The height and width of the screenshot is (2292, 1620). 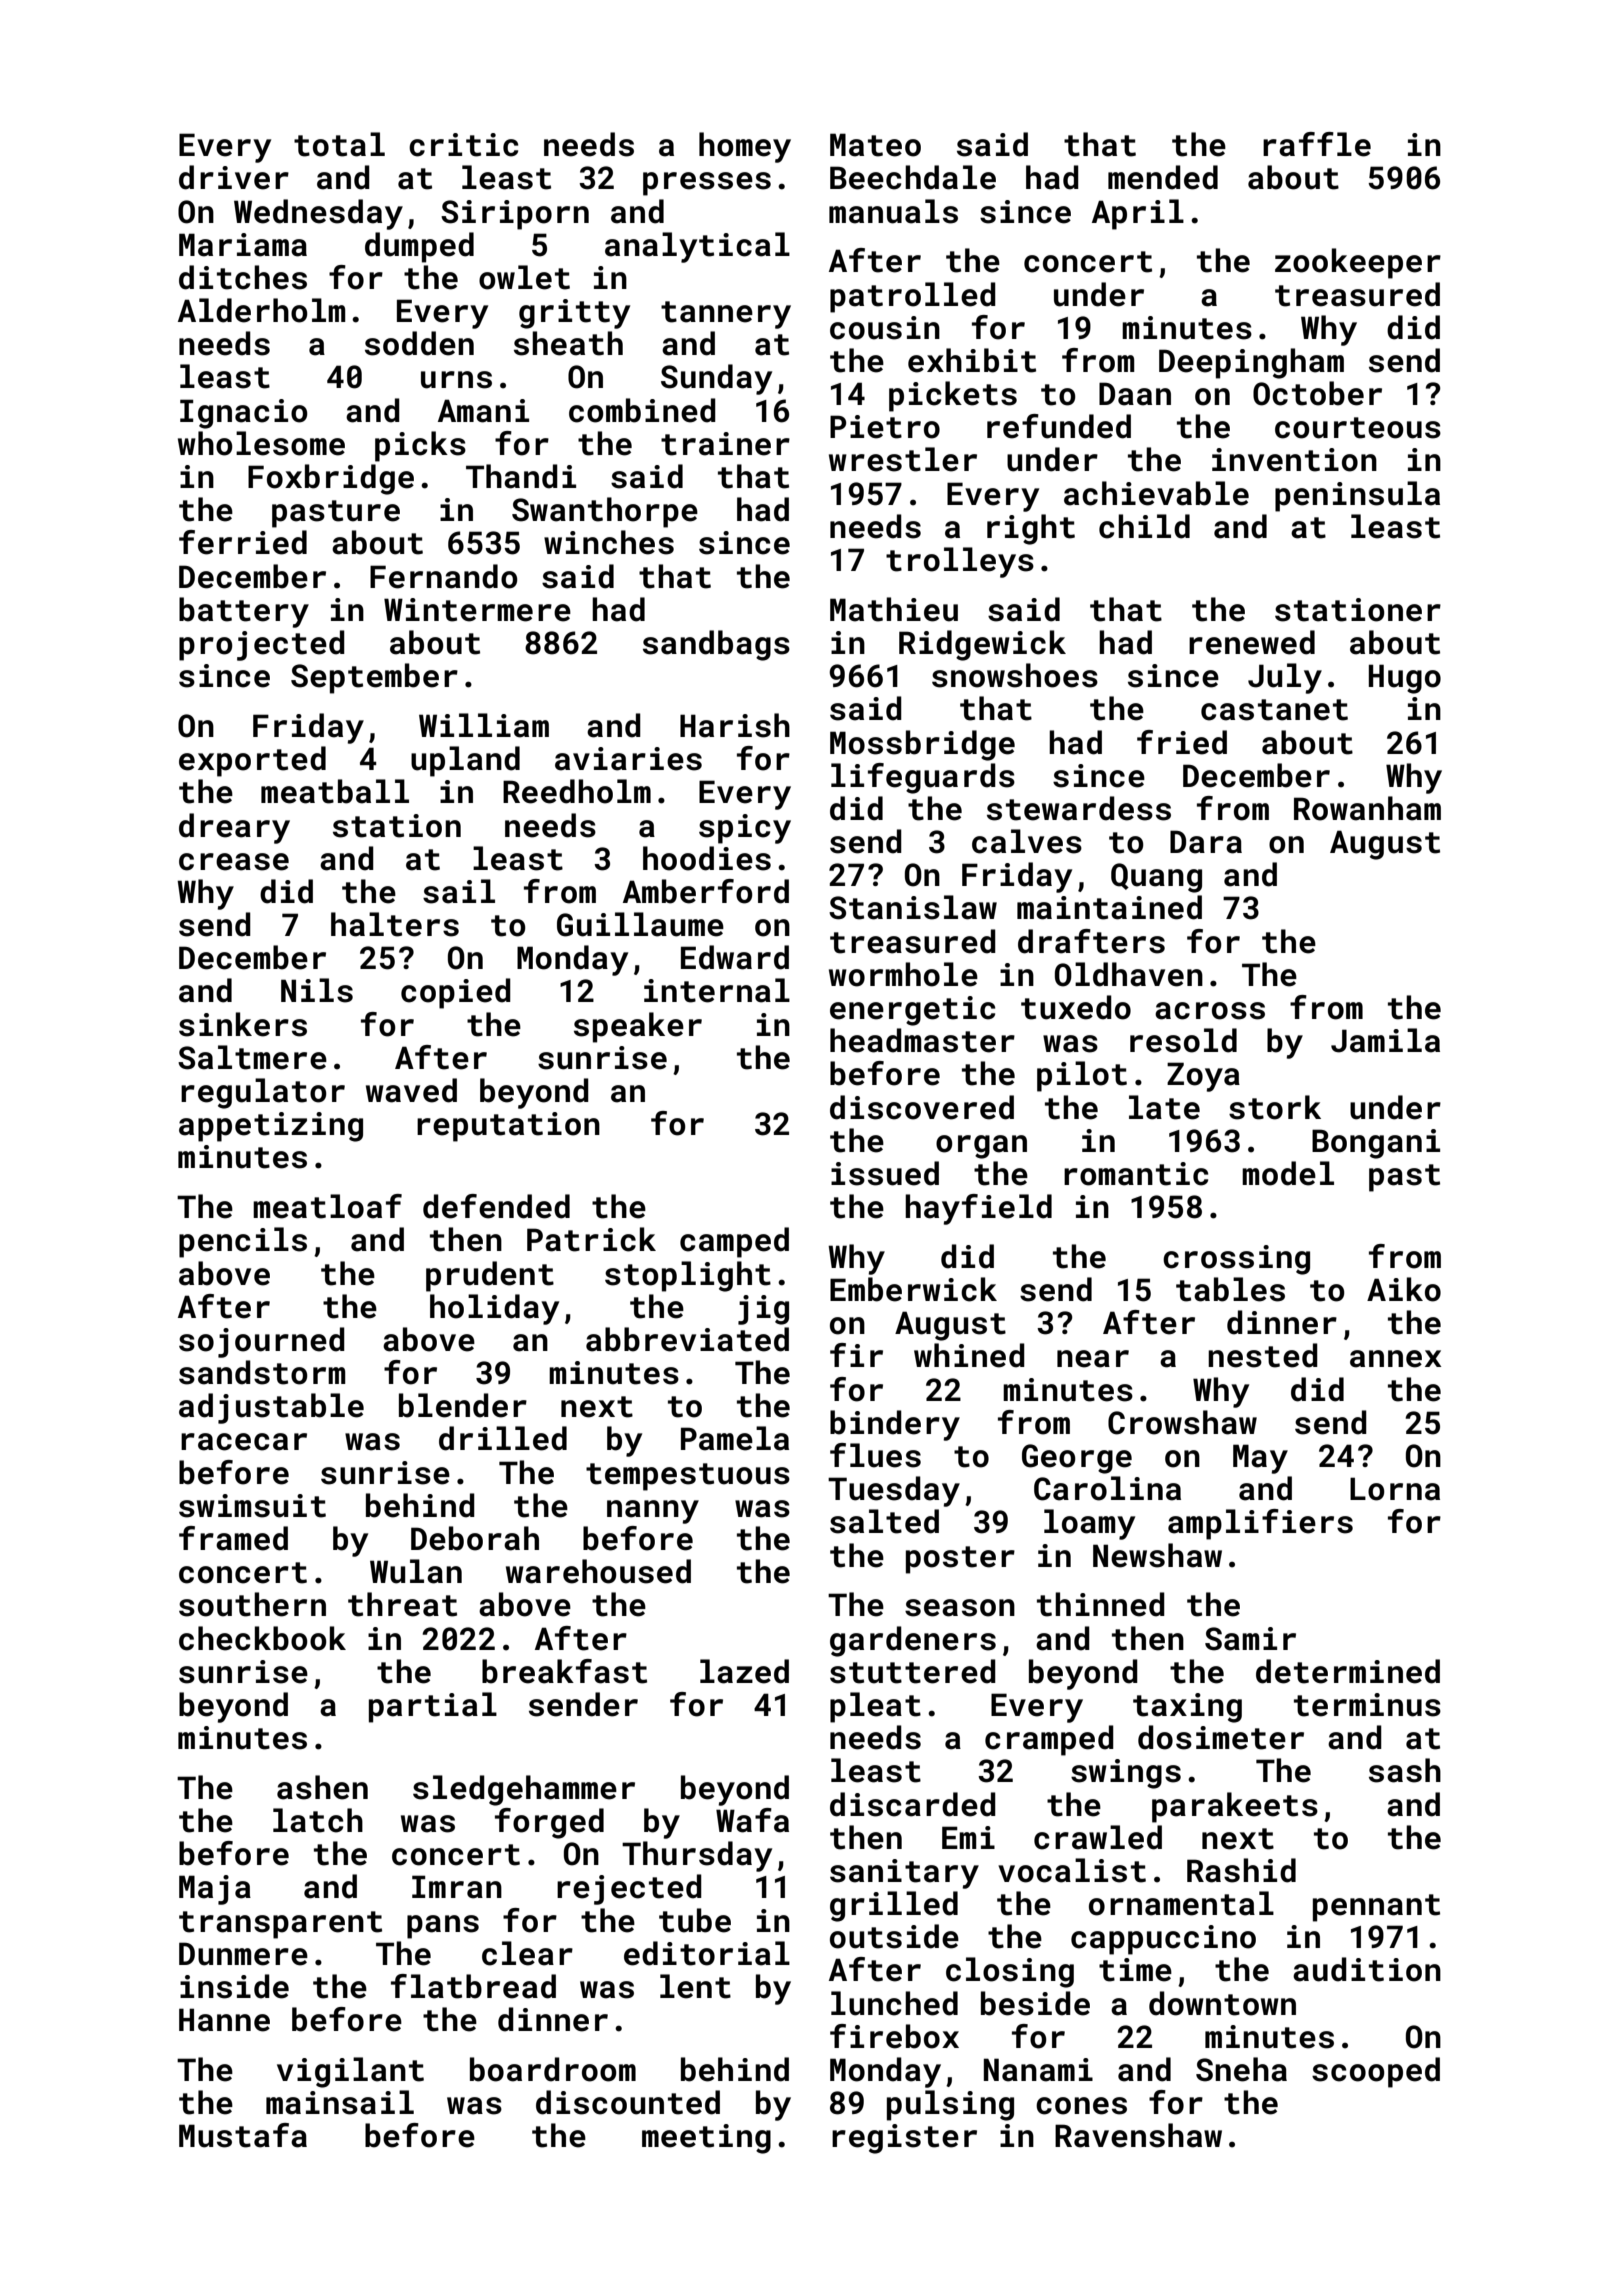 I want to click on ferried, so click(x=243, y=542).
